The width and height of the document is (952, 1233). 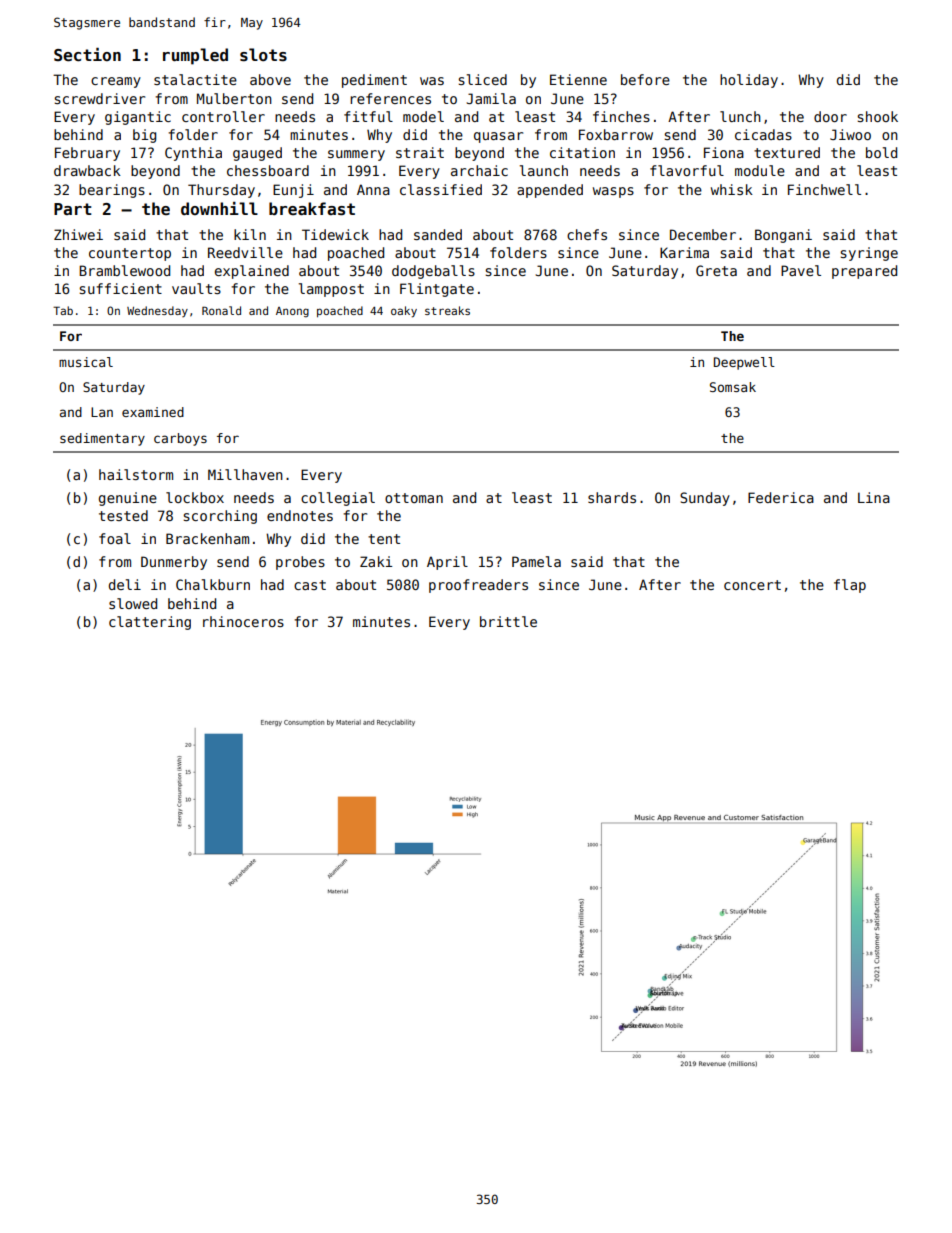 What do you see at coordinates (263, 54) in the document?
I see `slots` at bounding box center [263, 54].
